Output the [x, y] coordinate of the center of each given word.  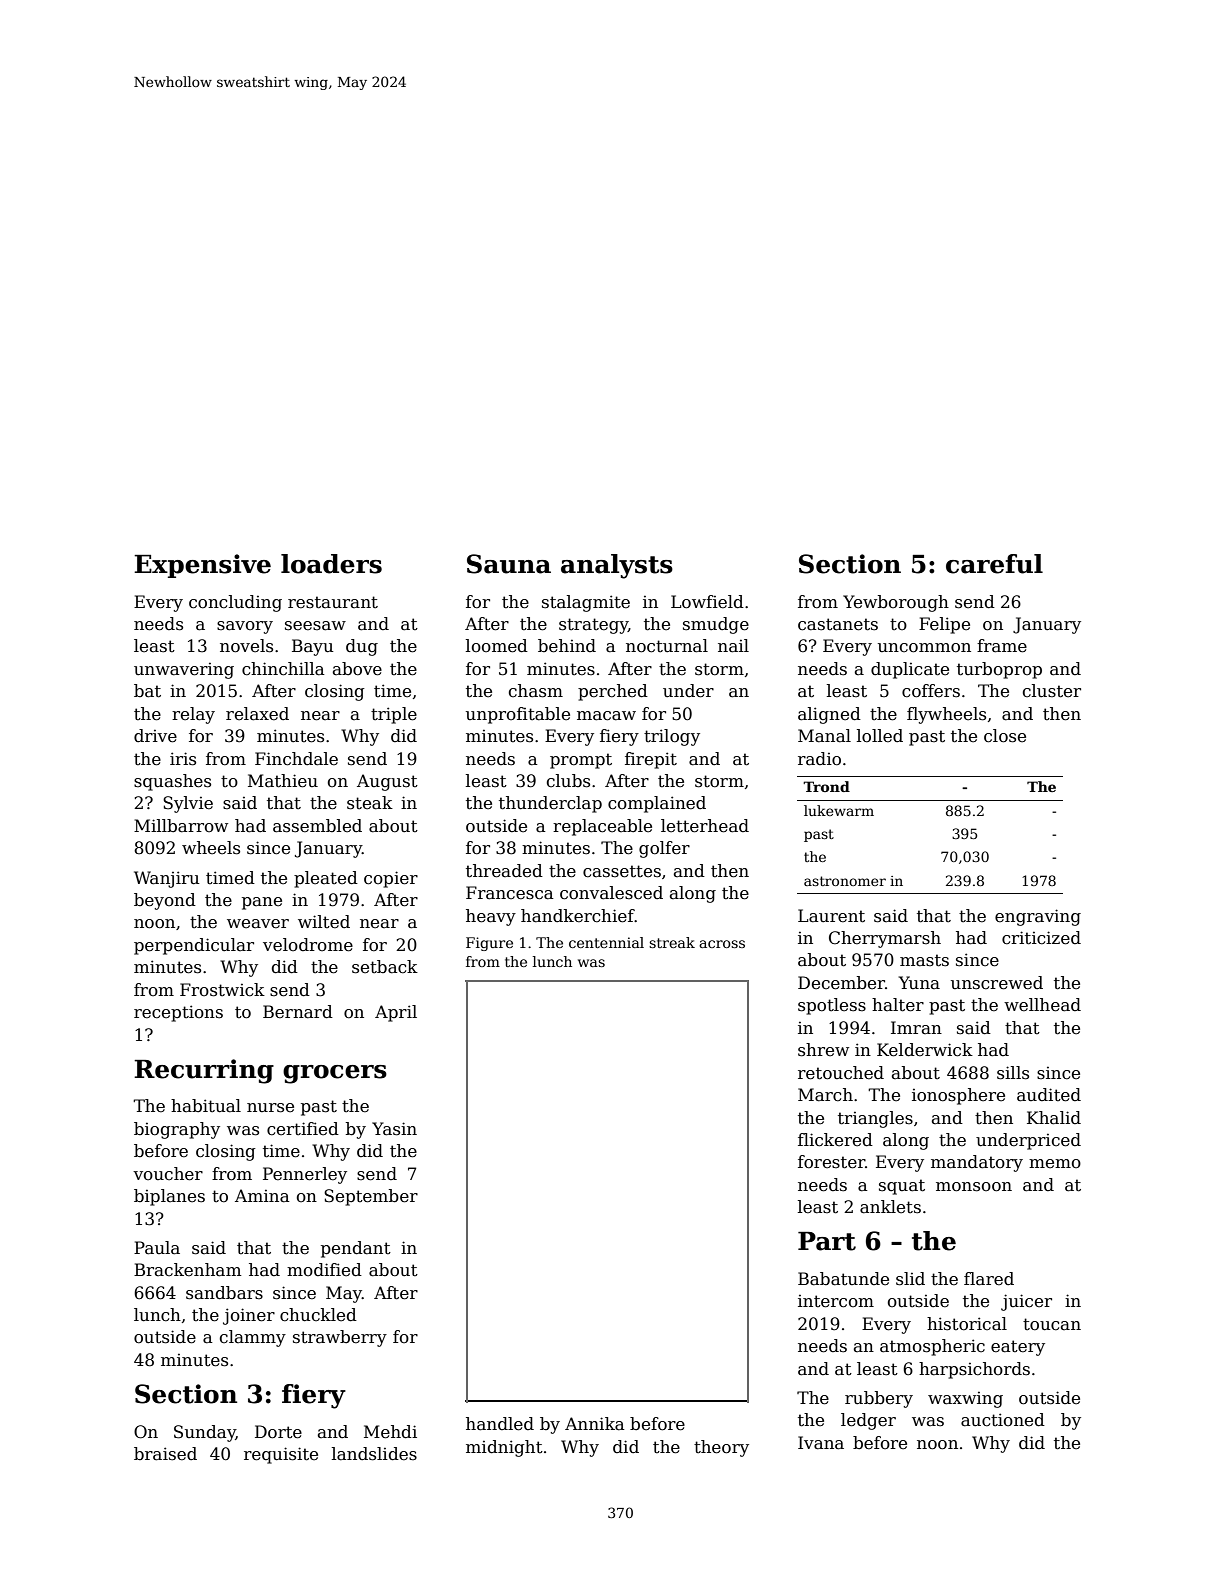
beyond [165, 901]
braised [165, 1454]
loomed [497, 646]
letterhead [705, 826]
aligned [829, 715]
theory [721, 1448]
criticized [1041, 938]
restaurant [333, 602]
